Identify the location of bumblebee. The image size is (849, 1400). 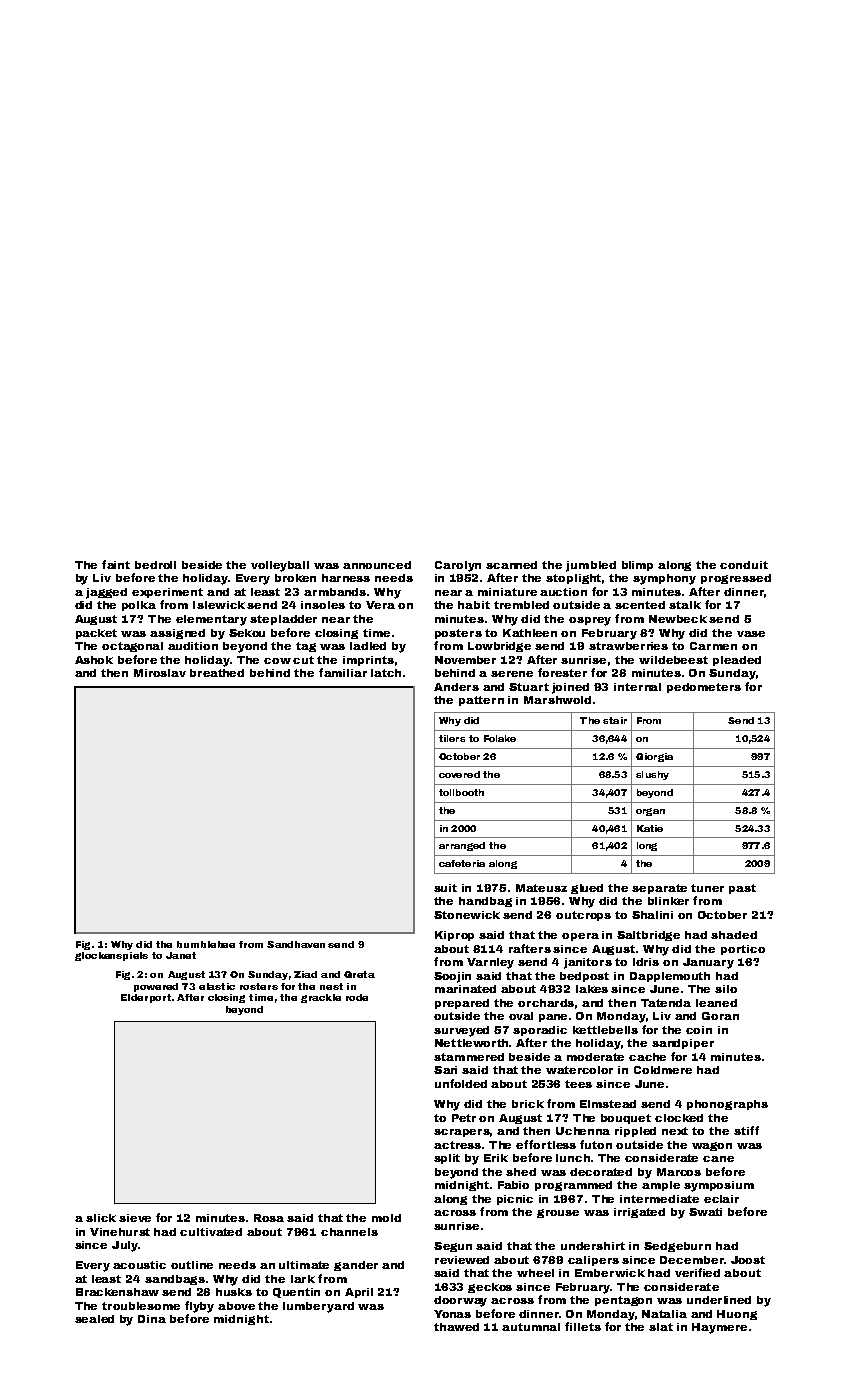
(206, 944).
